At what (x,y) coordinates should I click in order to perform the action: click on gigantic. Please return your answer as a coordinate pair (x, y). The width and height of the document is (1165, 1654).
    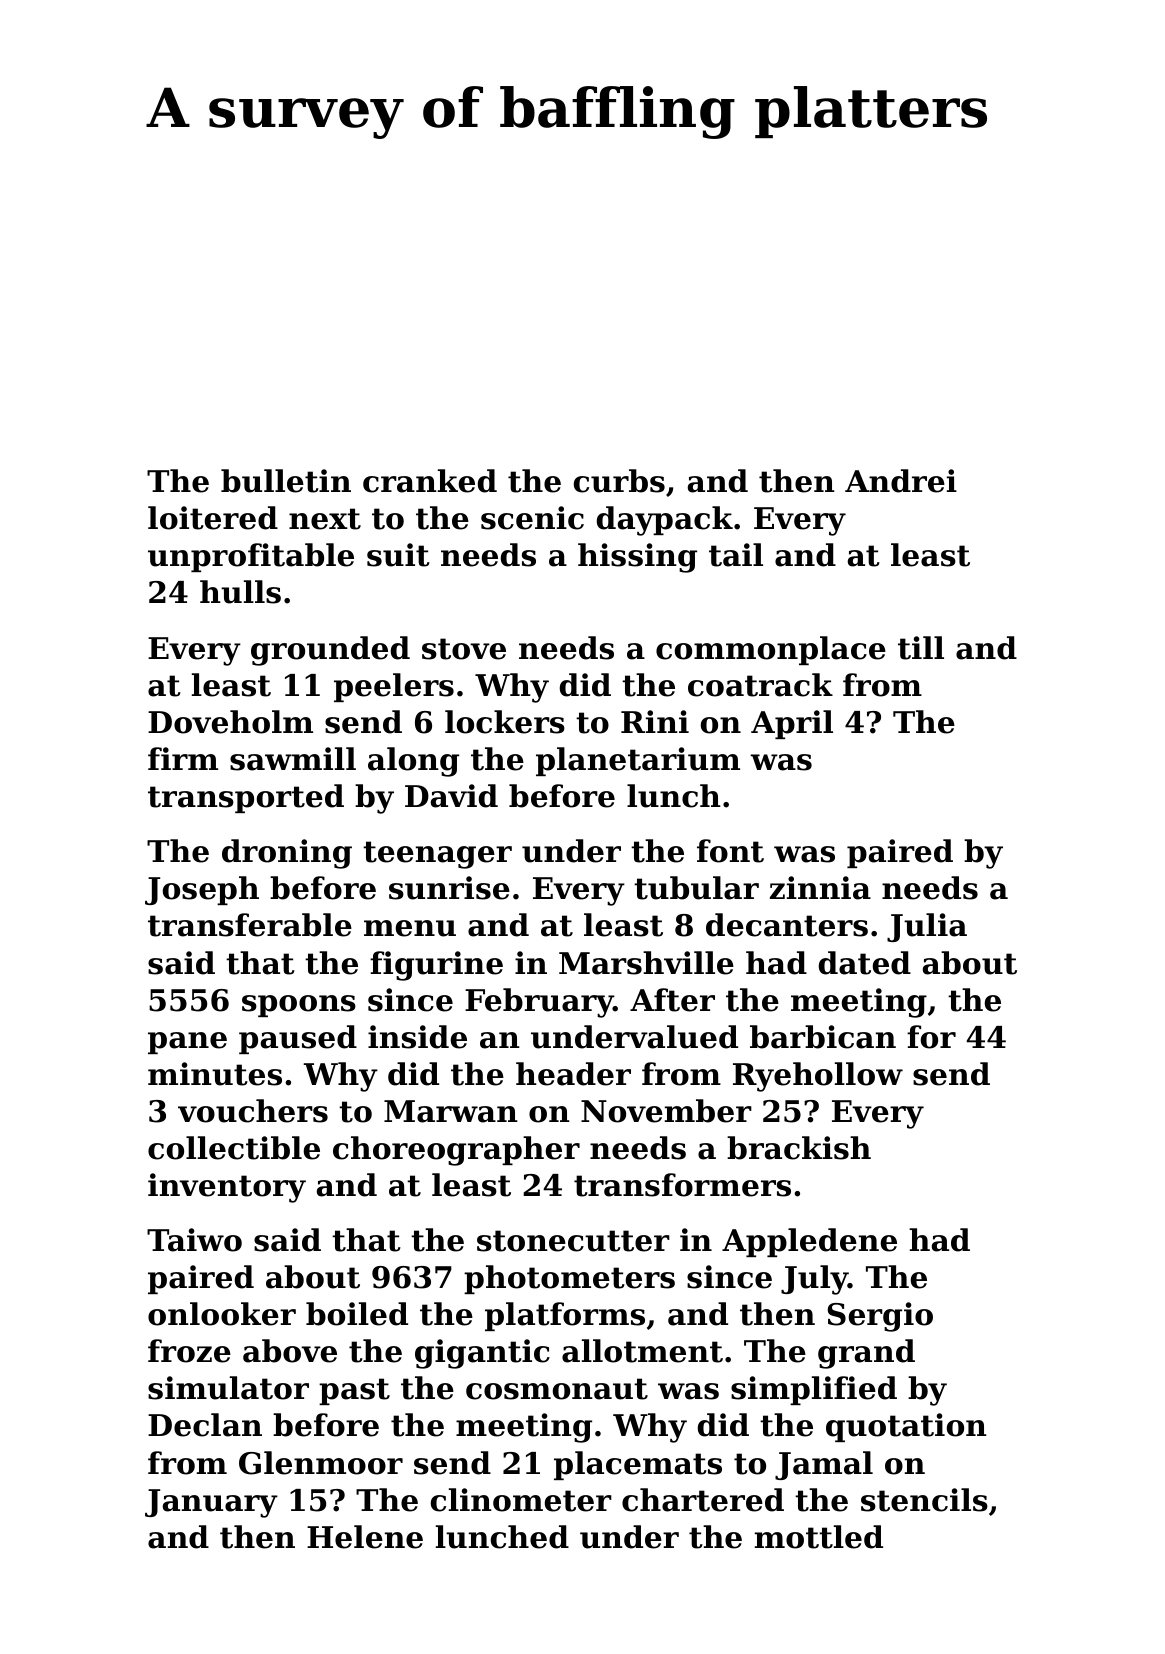
    Looking at the image, I should click on (482, 1354).
